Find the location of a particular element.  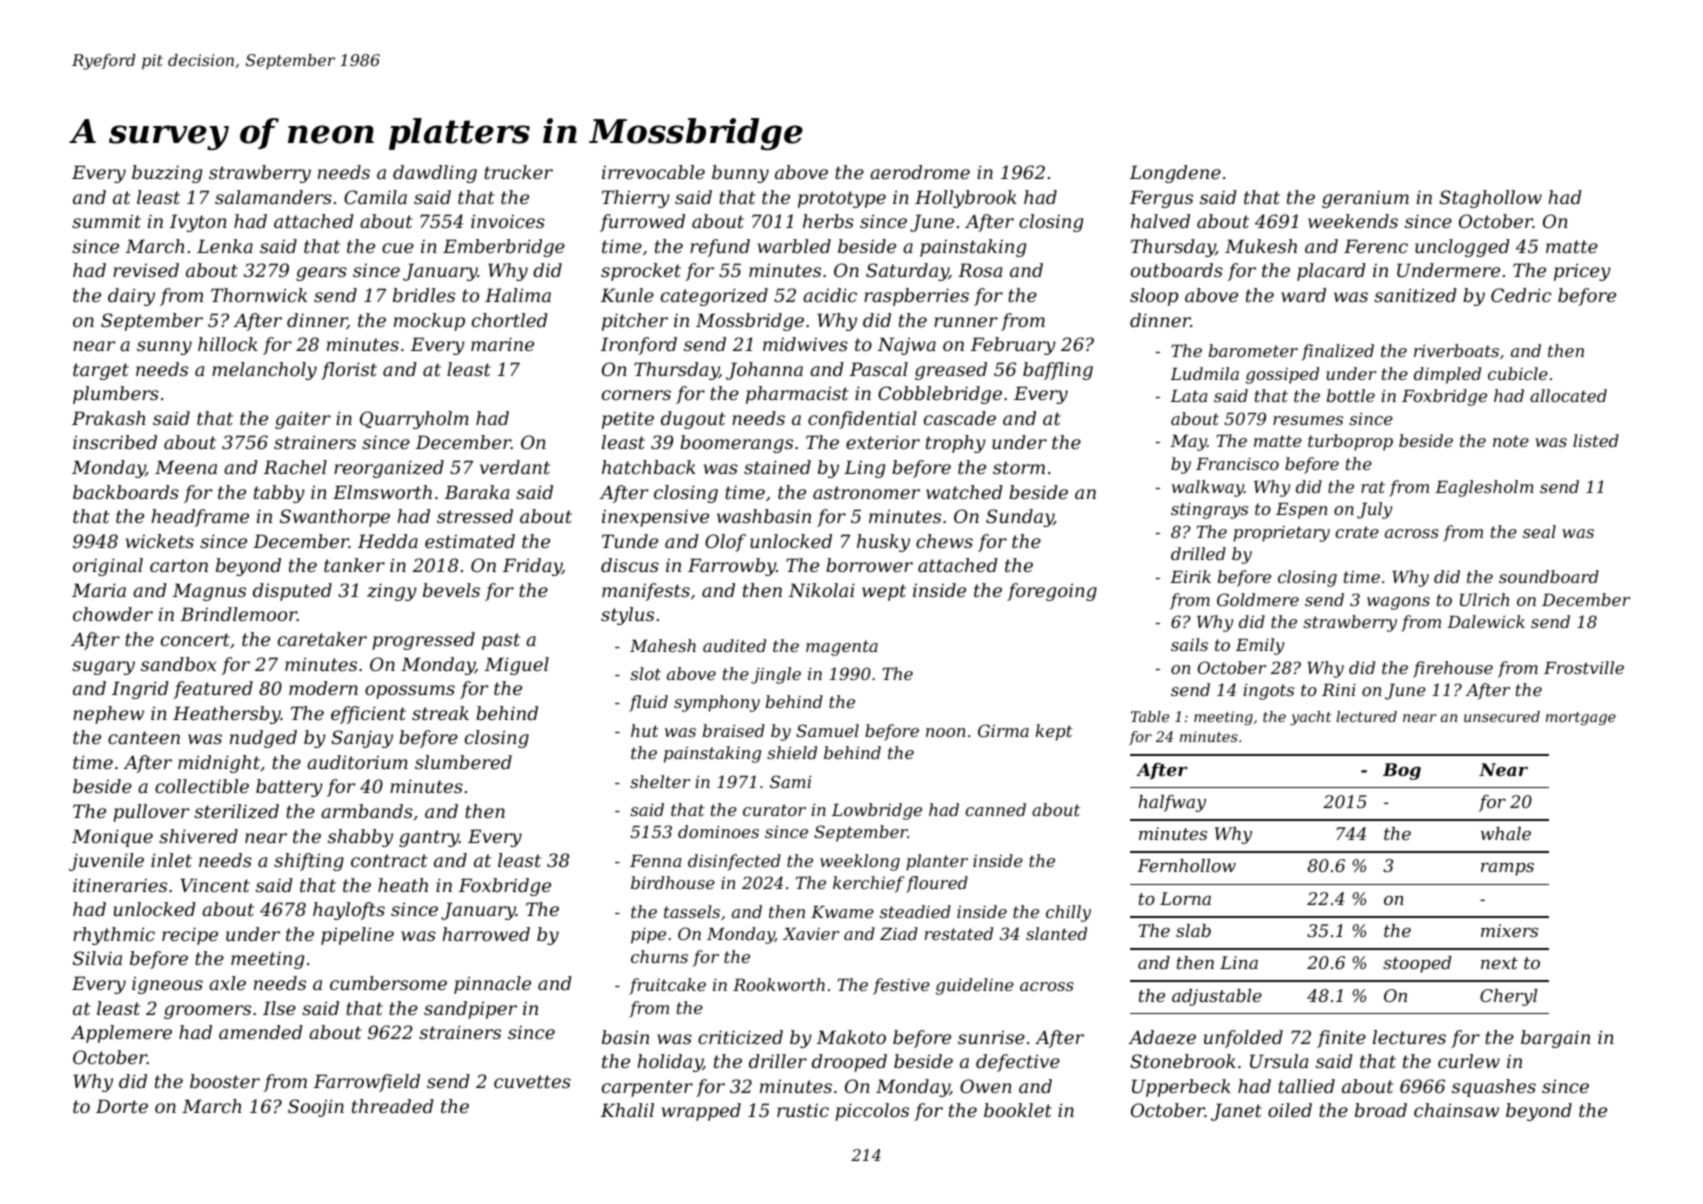

magenta is located at coordinates (842, 648).
